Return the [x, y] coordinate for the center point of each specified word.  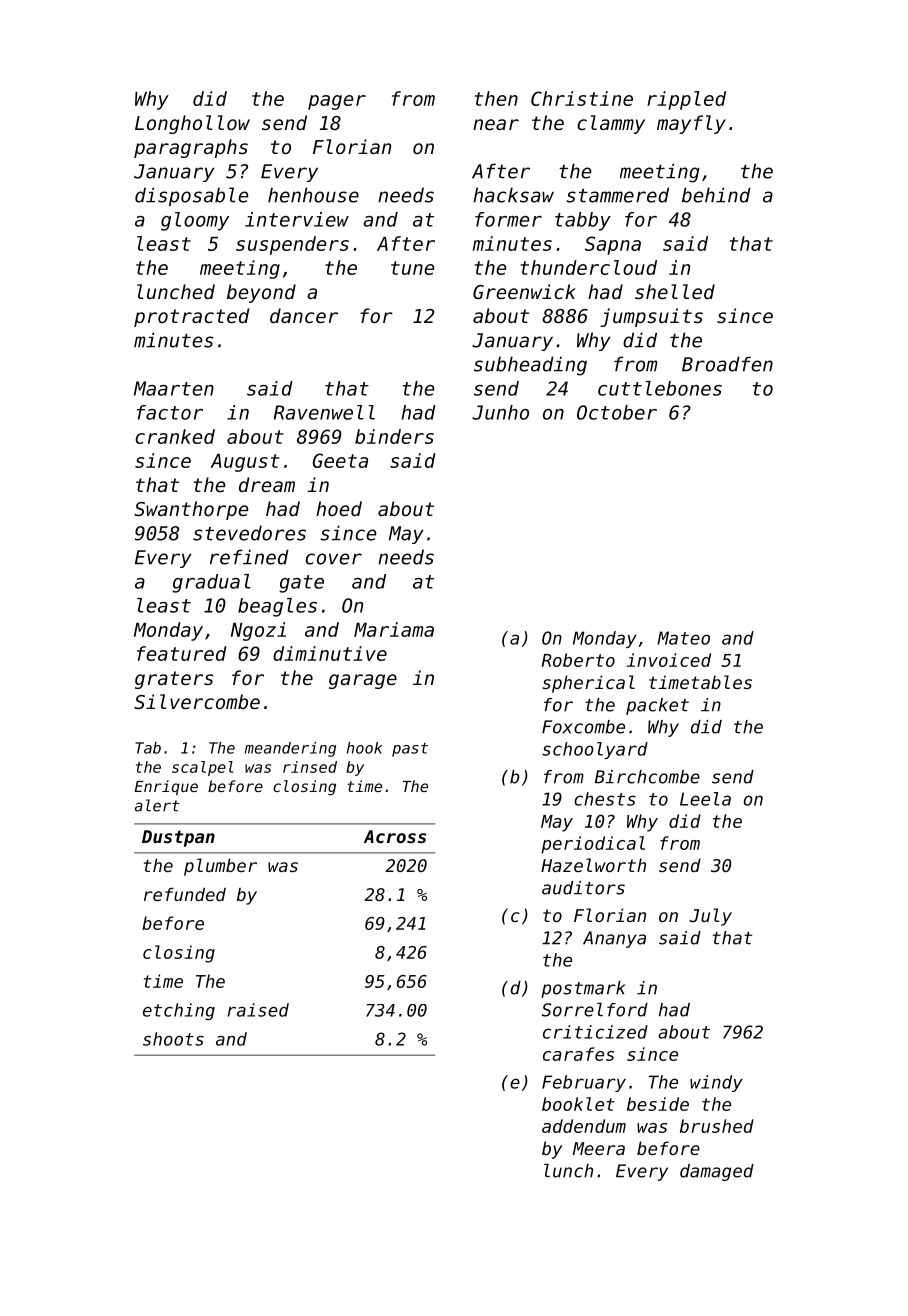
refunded [185, 894]
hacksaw [513, 195]
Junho [500, 412]
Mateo [683, 638]
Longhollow [192, 124]
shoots [173, 1039]
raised [258, 1010]
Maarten [174, 388]
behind [716, 195]
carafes [578, 1054]
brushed [717, 1126]
